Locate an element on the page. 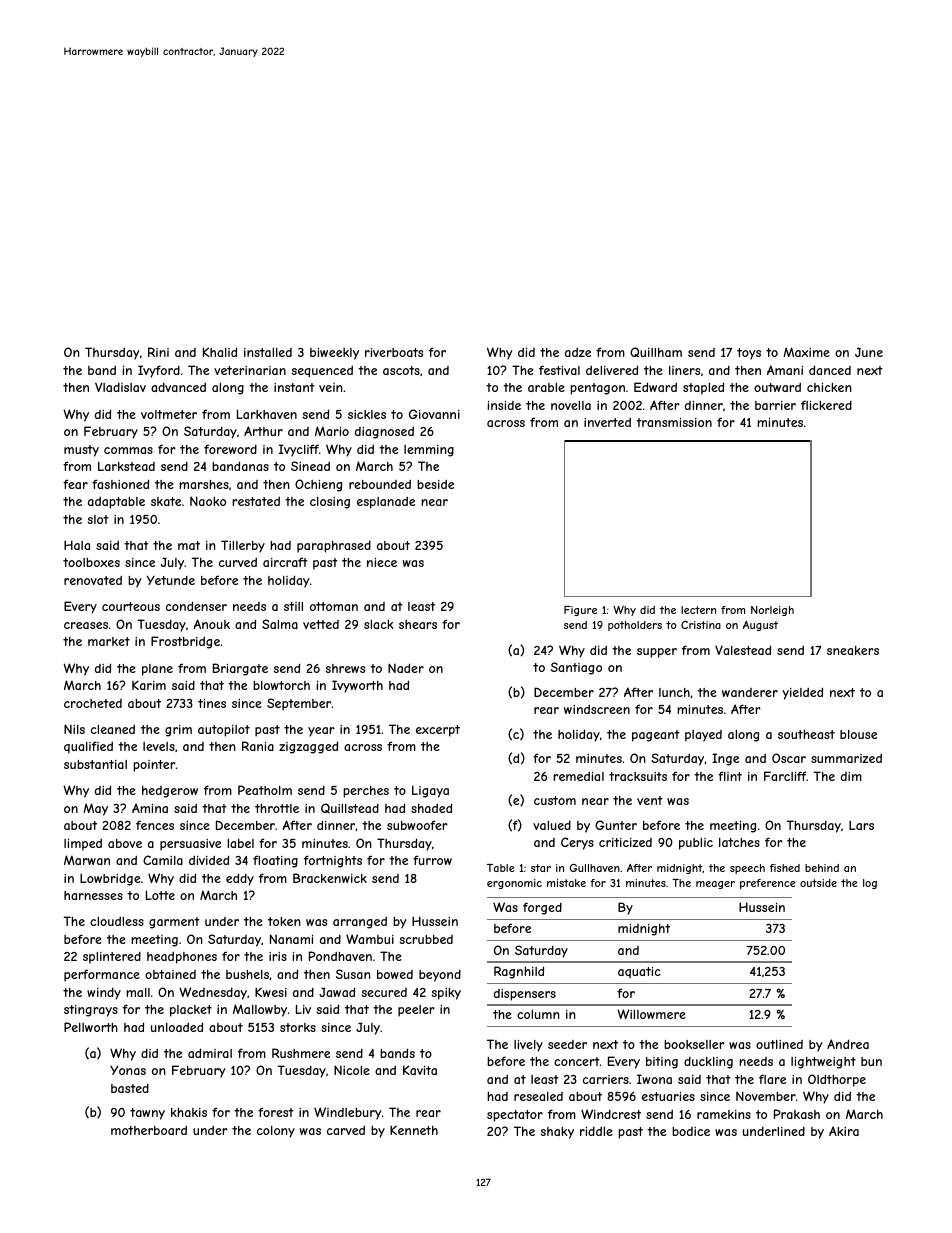  Yonas is located at coordinates (128, 1070).
